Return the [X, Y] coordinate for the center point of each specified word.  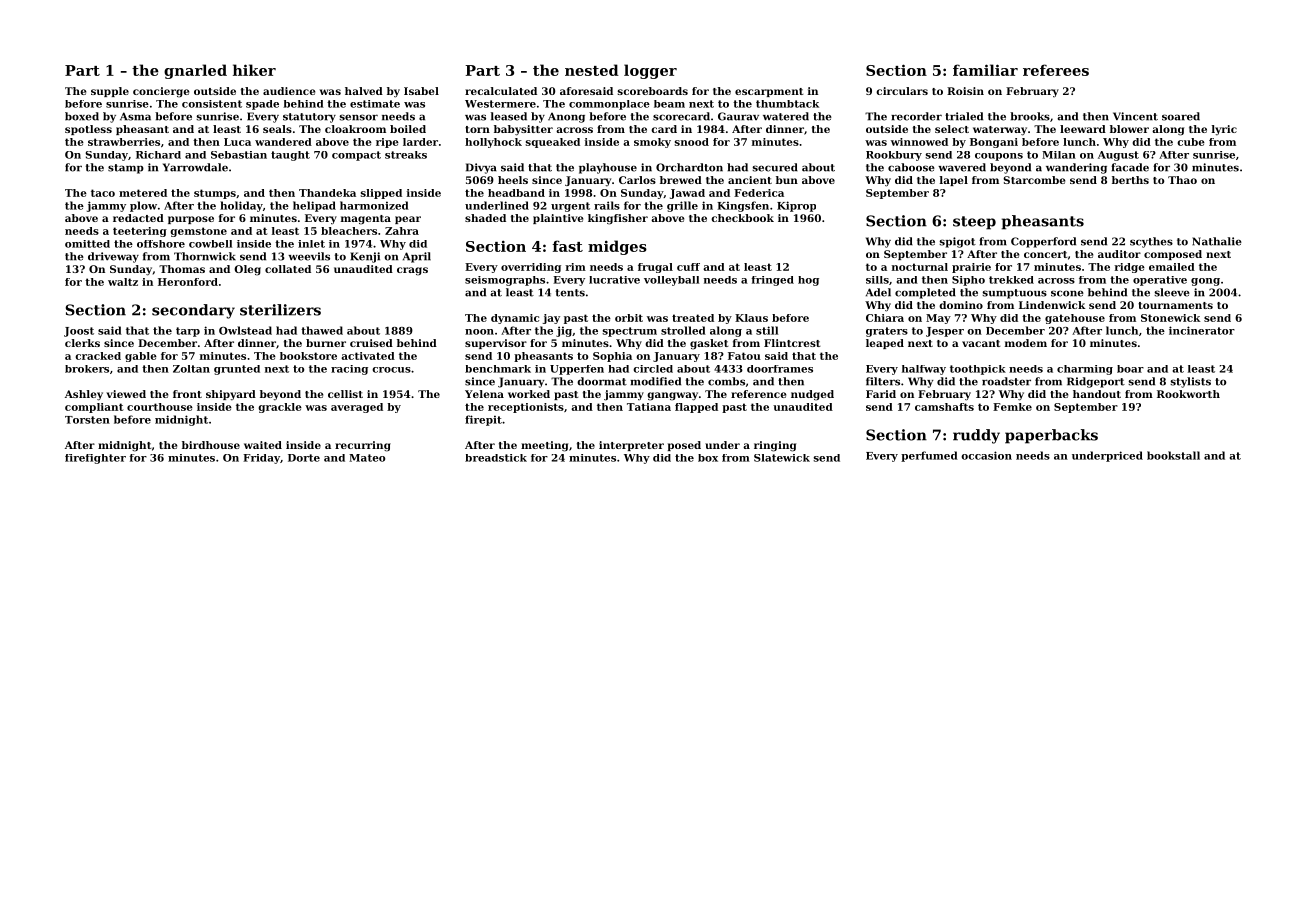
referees [1056, 70]
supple [110, 92]
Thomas [182, 269]
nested [592, 70]
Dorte [304, 458]
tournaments [1175, 305]
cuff [688, 267]
